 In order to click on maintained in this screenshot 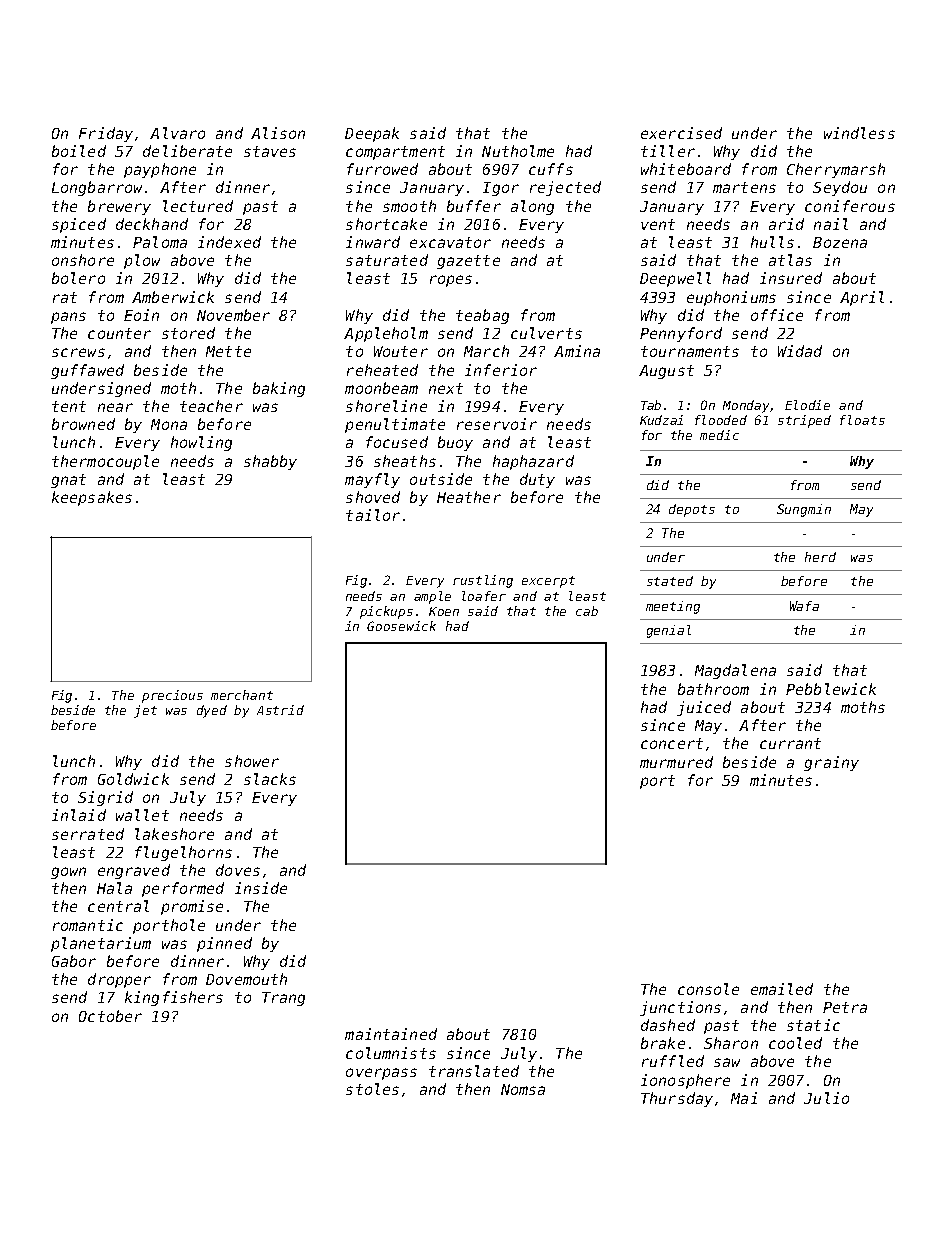, I will do `click(391, 1034)`.
